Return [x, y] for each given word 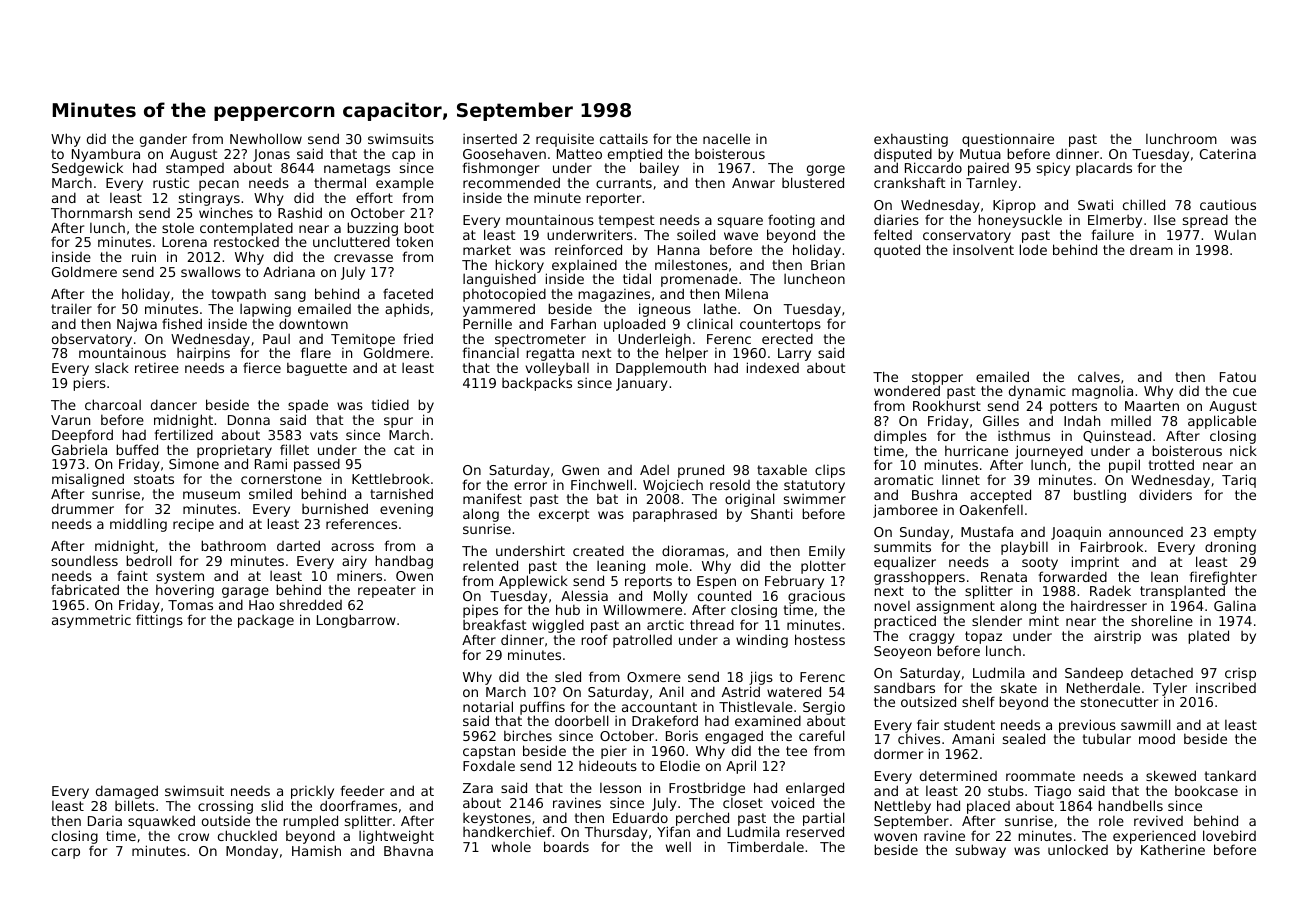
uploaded [634, 325]
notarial [488, 706]
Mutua [980, 154]
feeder [362, 790]
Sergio [824, 708]
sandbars [904, 687]
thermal [340, 182]
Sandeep [1094, 674]
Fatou [1238, 377]
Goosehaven [504, 153]
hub [568, 609]
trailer [71, 309]
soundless [85, 560]
